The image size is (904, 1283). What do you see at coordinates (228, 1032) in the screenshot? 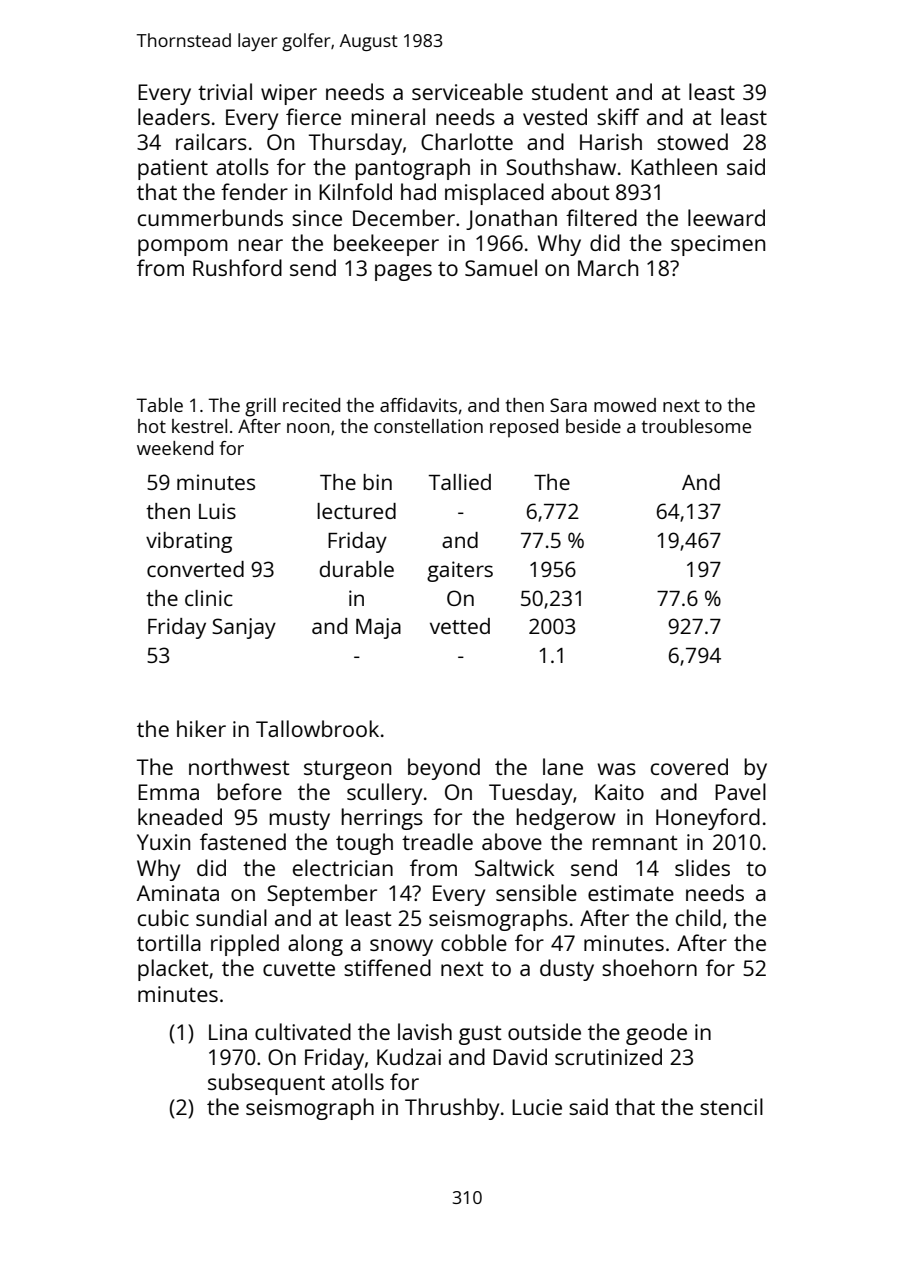
I see `Lina` at bounding box center [228, 1032].
